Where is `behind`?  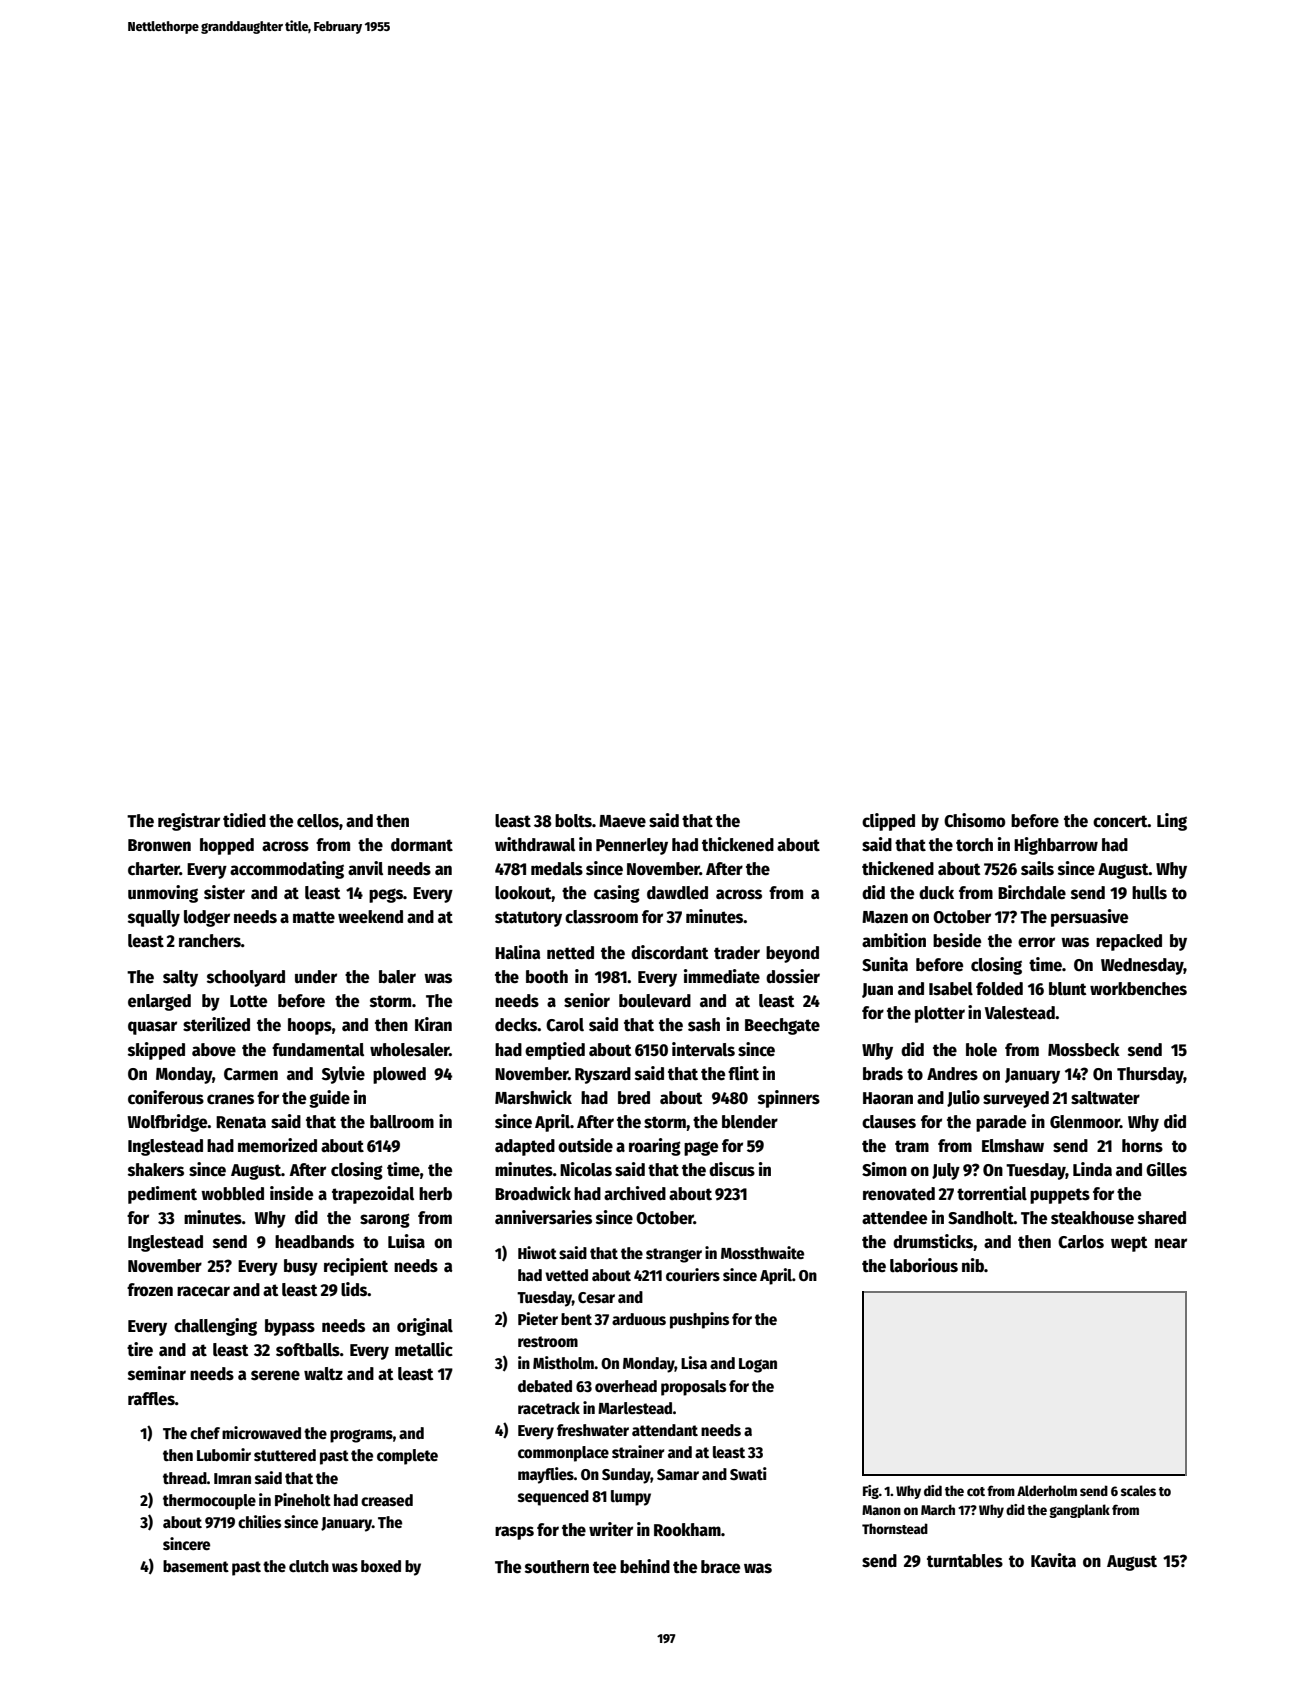 behind is located at coordinates (645, 1566).
